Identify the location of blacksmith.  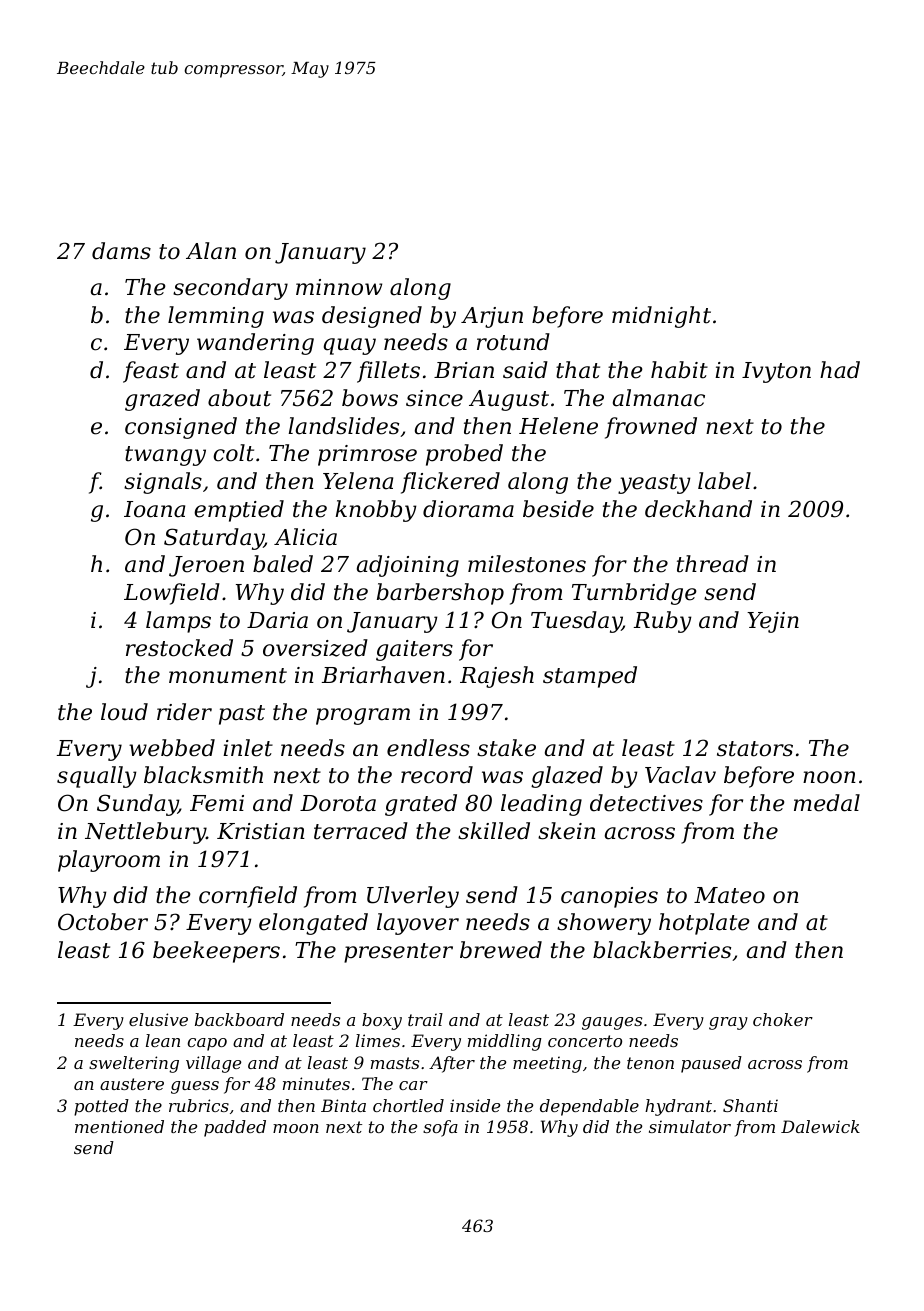
(203, 775).
